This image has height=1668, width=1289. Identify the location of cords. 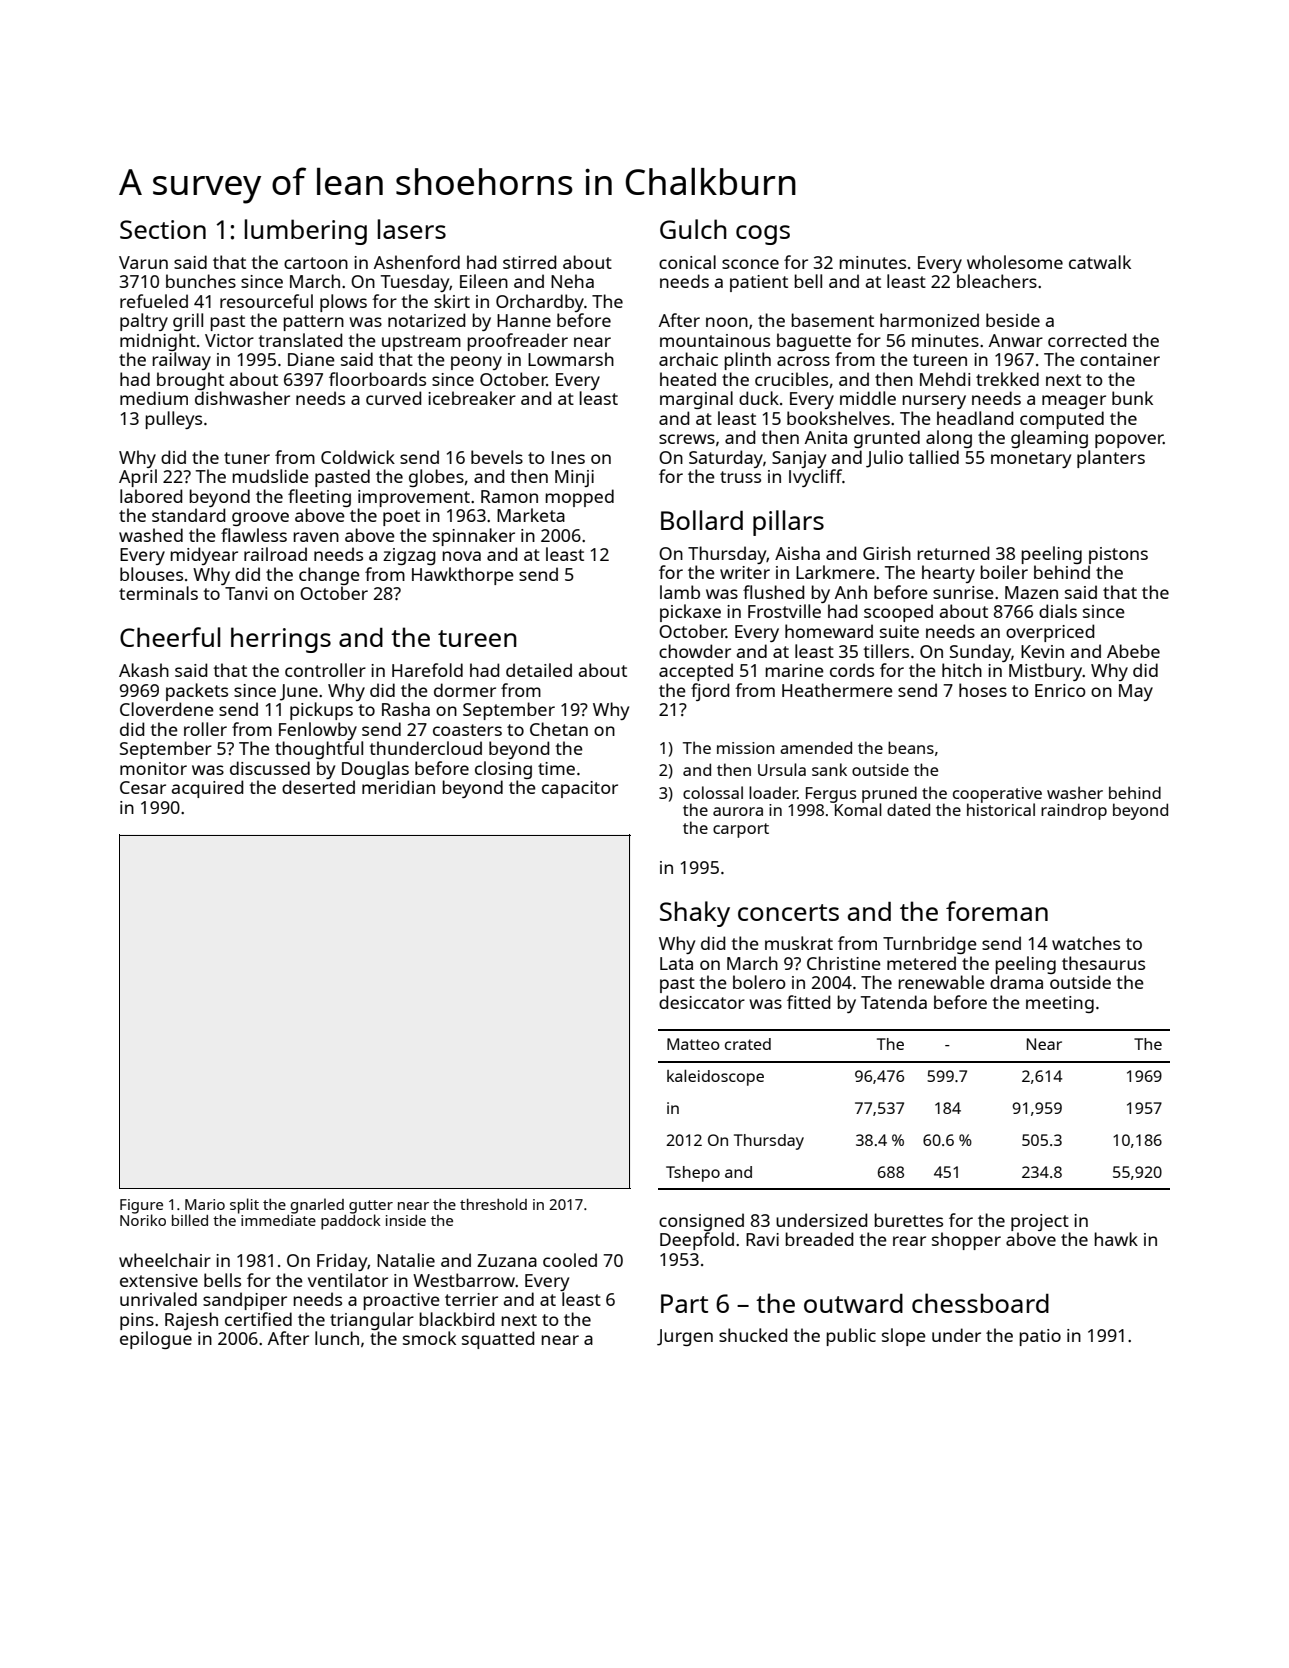
(852, 670).
